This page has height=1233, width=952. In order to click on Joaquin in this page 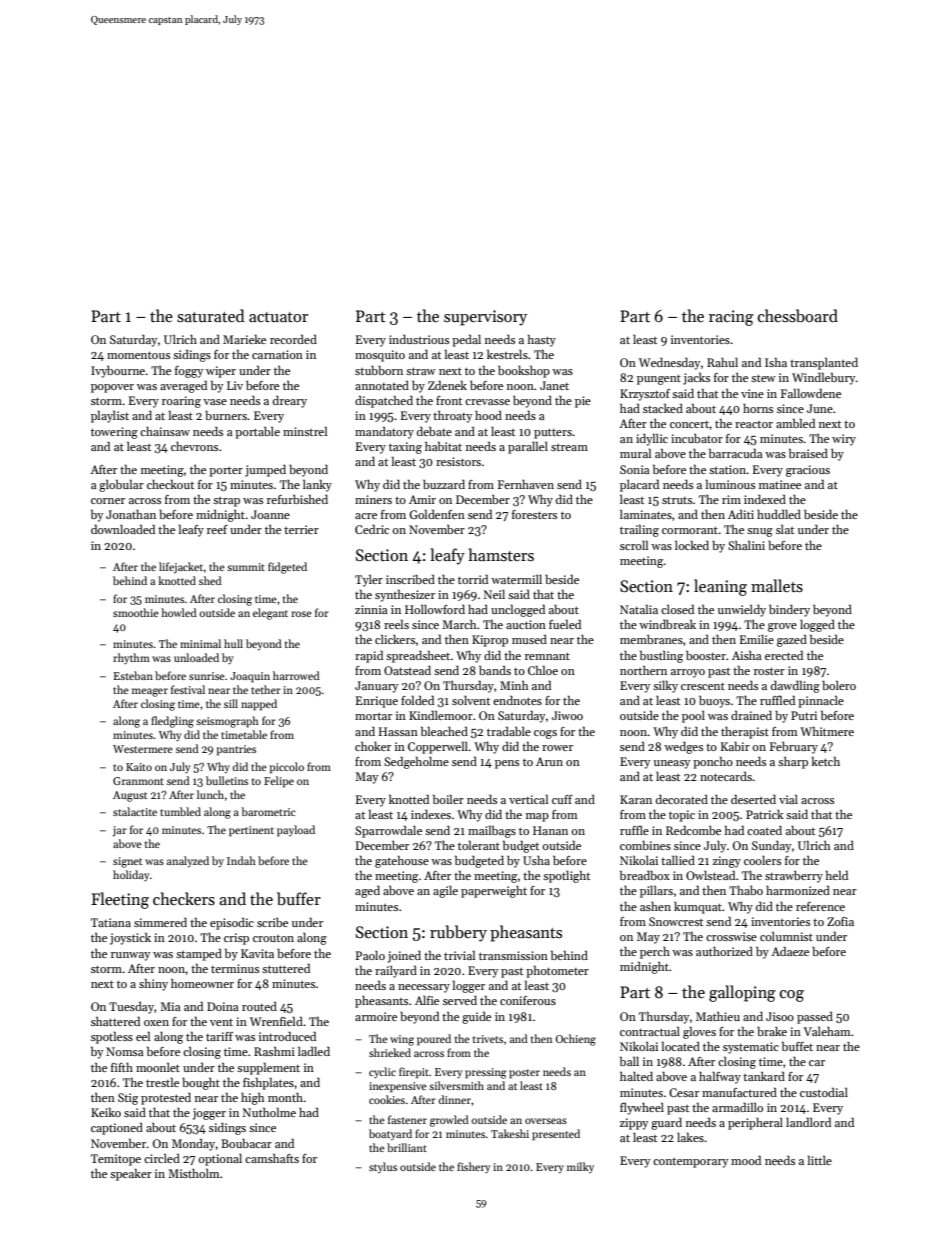, I will do `click(250, 677)`.
